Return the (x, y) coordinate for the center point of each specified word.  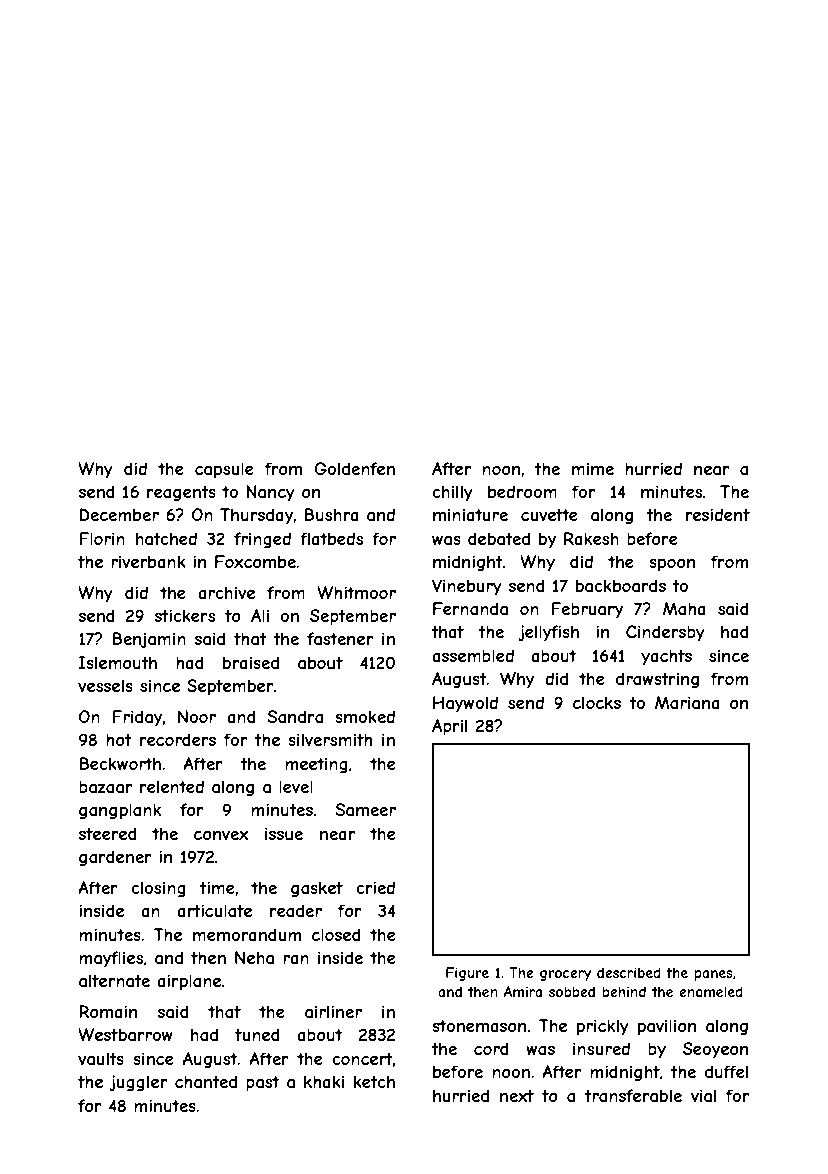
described (629, 972)
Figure (467, 974)
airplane (189, 982)
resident (718, 514)
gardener (115, 858)
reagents (181, 494)
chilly (452, 493)
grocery (565, 975)
